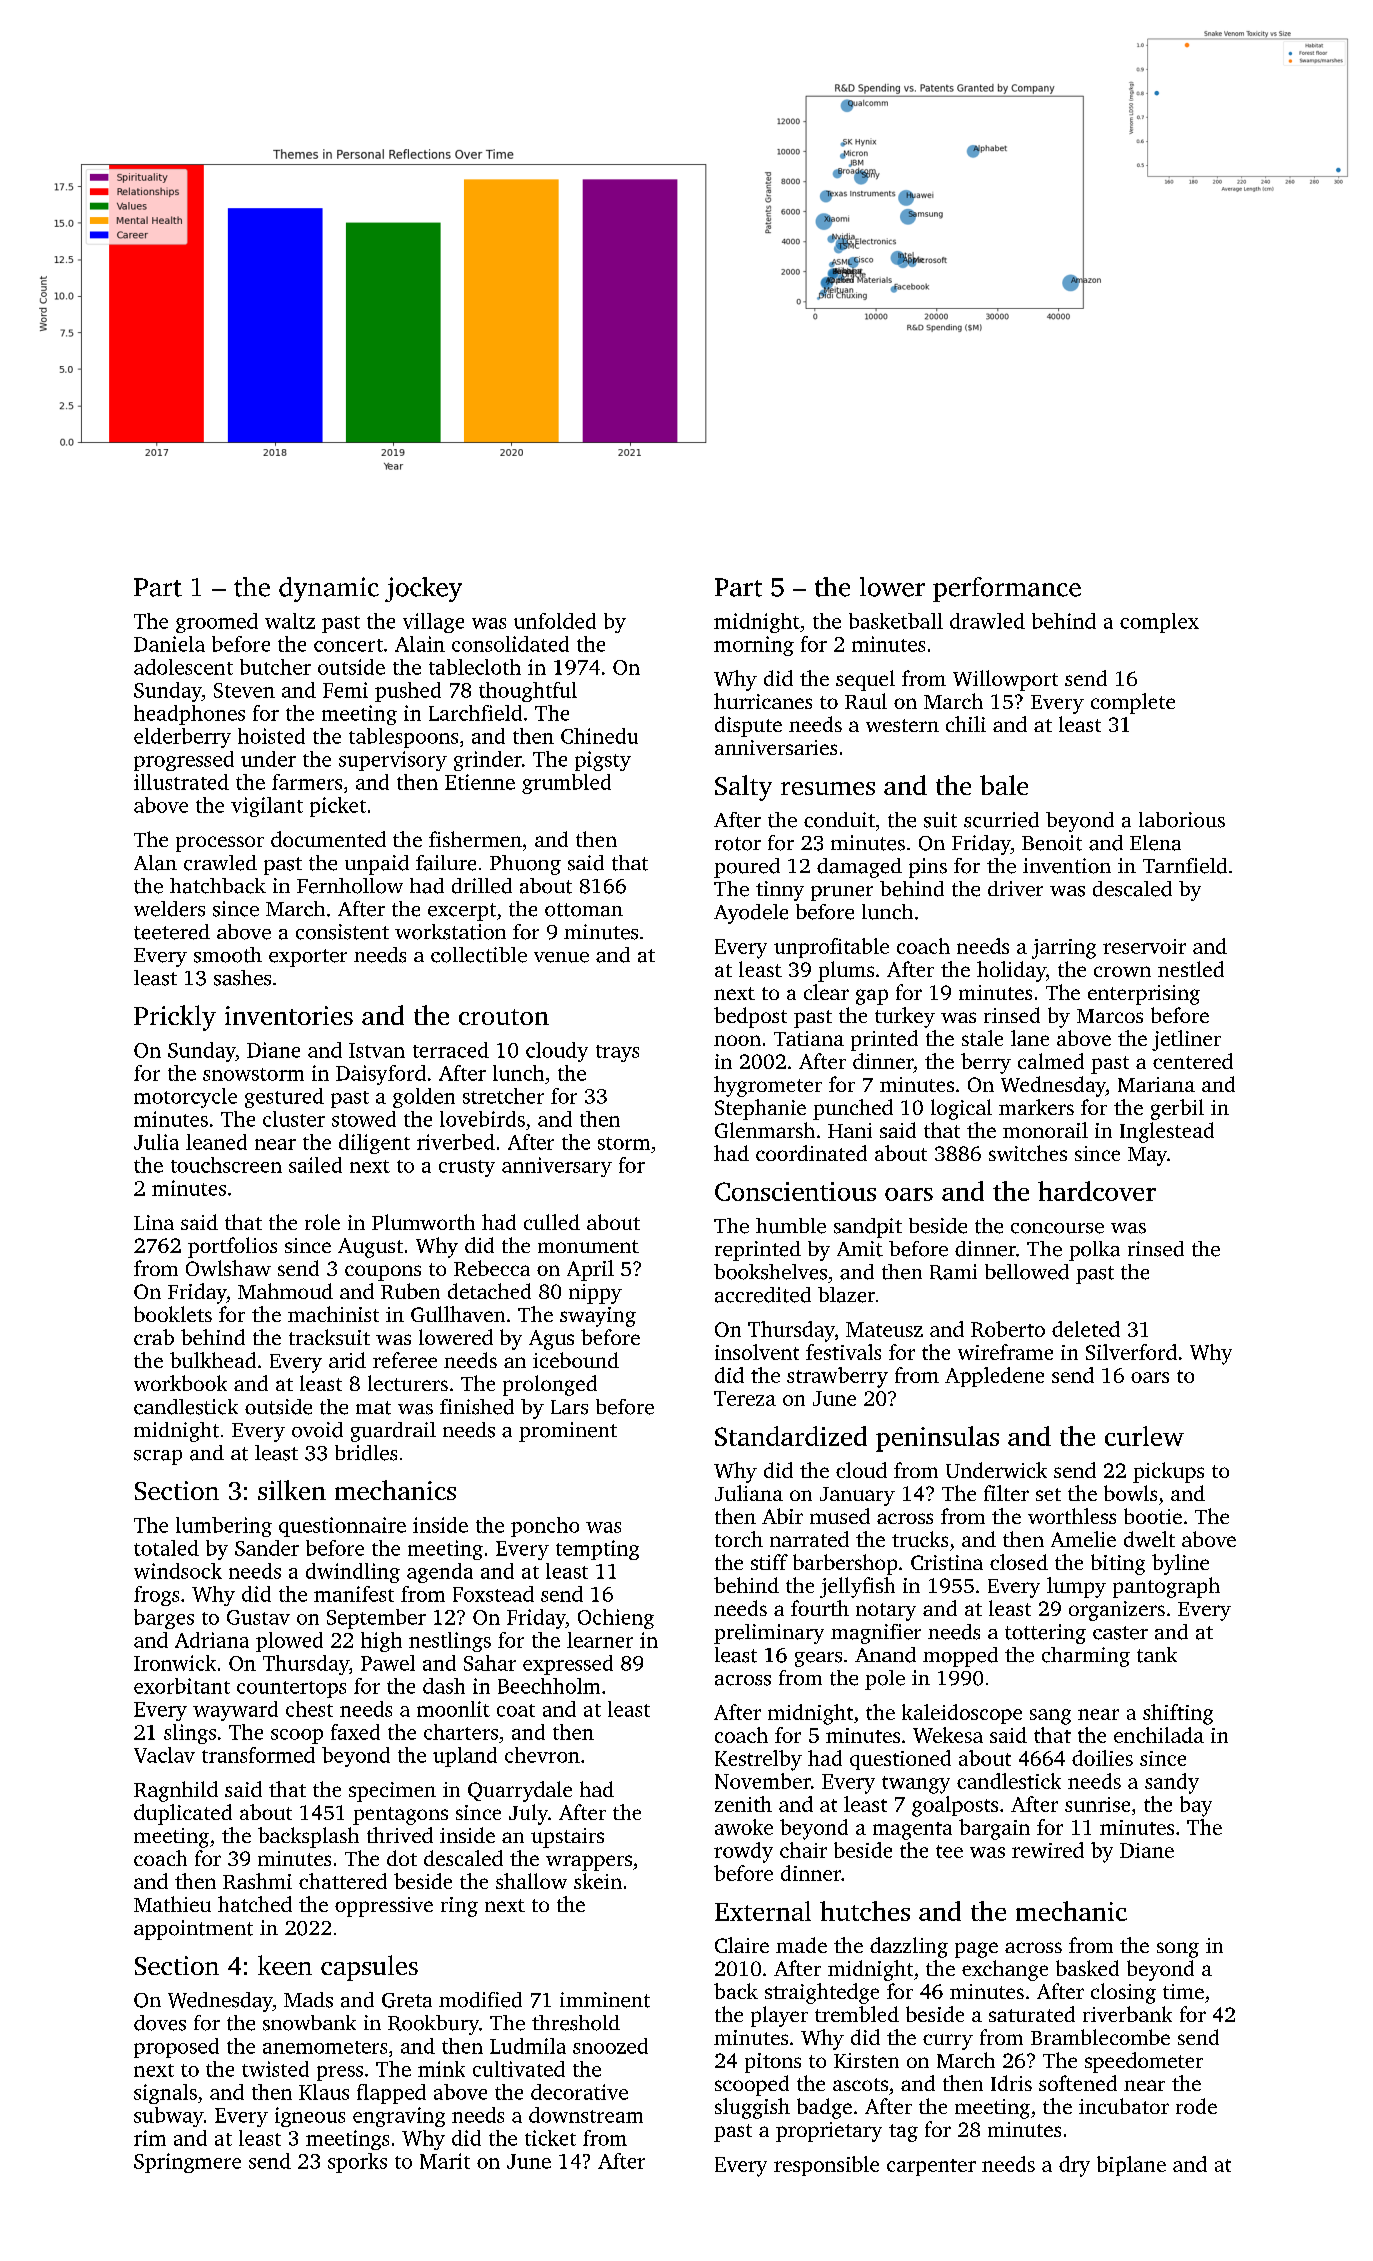 The image size is (1373, 2261). I want to click on Marit, so click(445, 2161).
